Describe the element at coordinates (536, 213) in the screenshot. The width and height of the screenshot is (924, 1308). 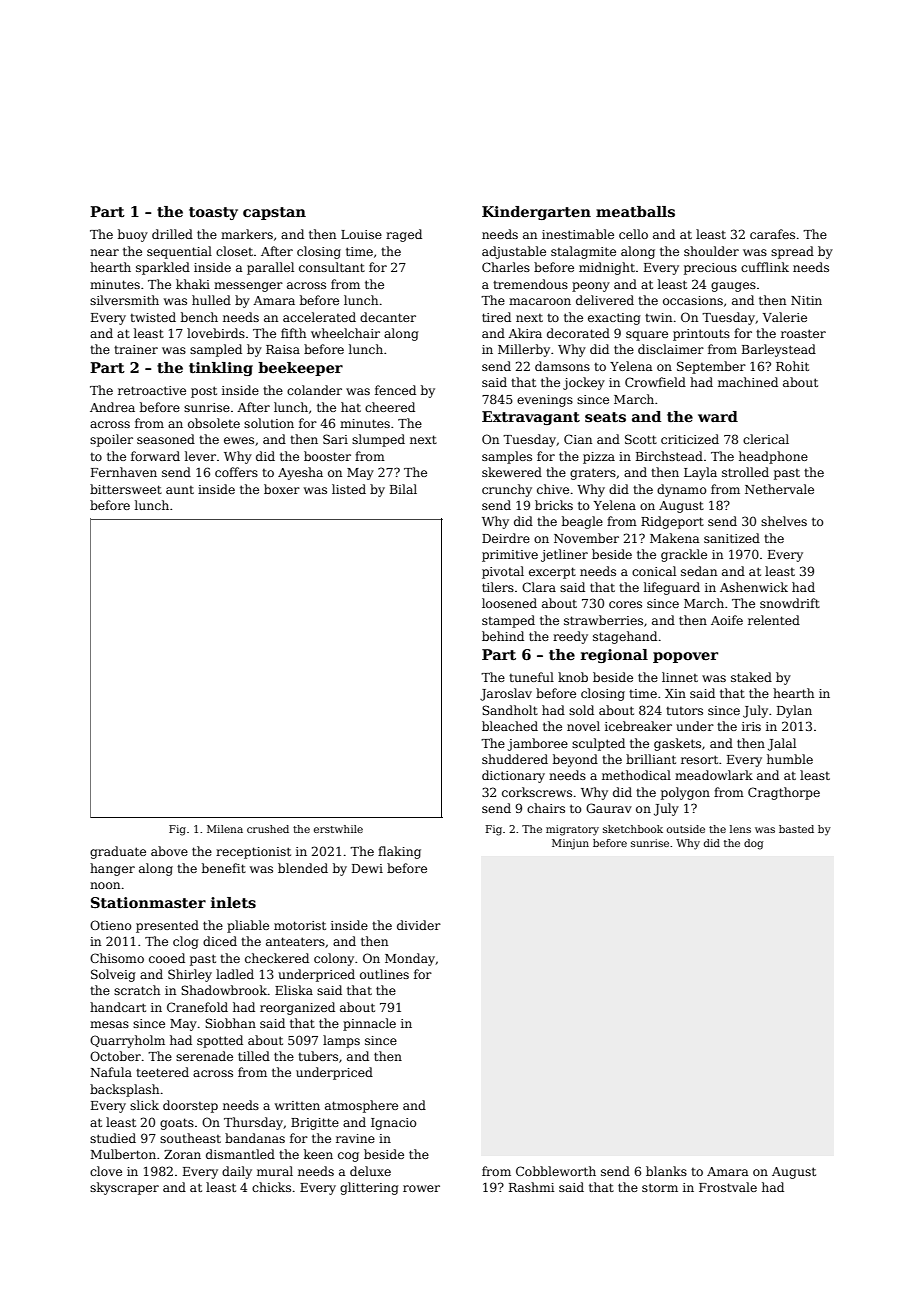
I see `Kindergarten` at that location.
